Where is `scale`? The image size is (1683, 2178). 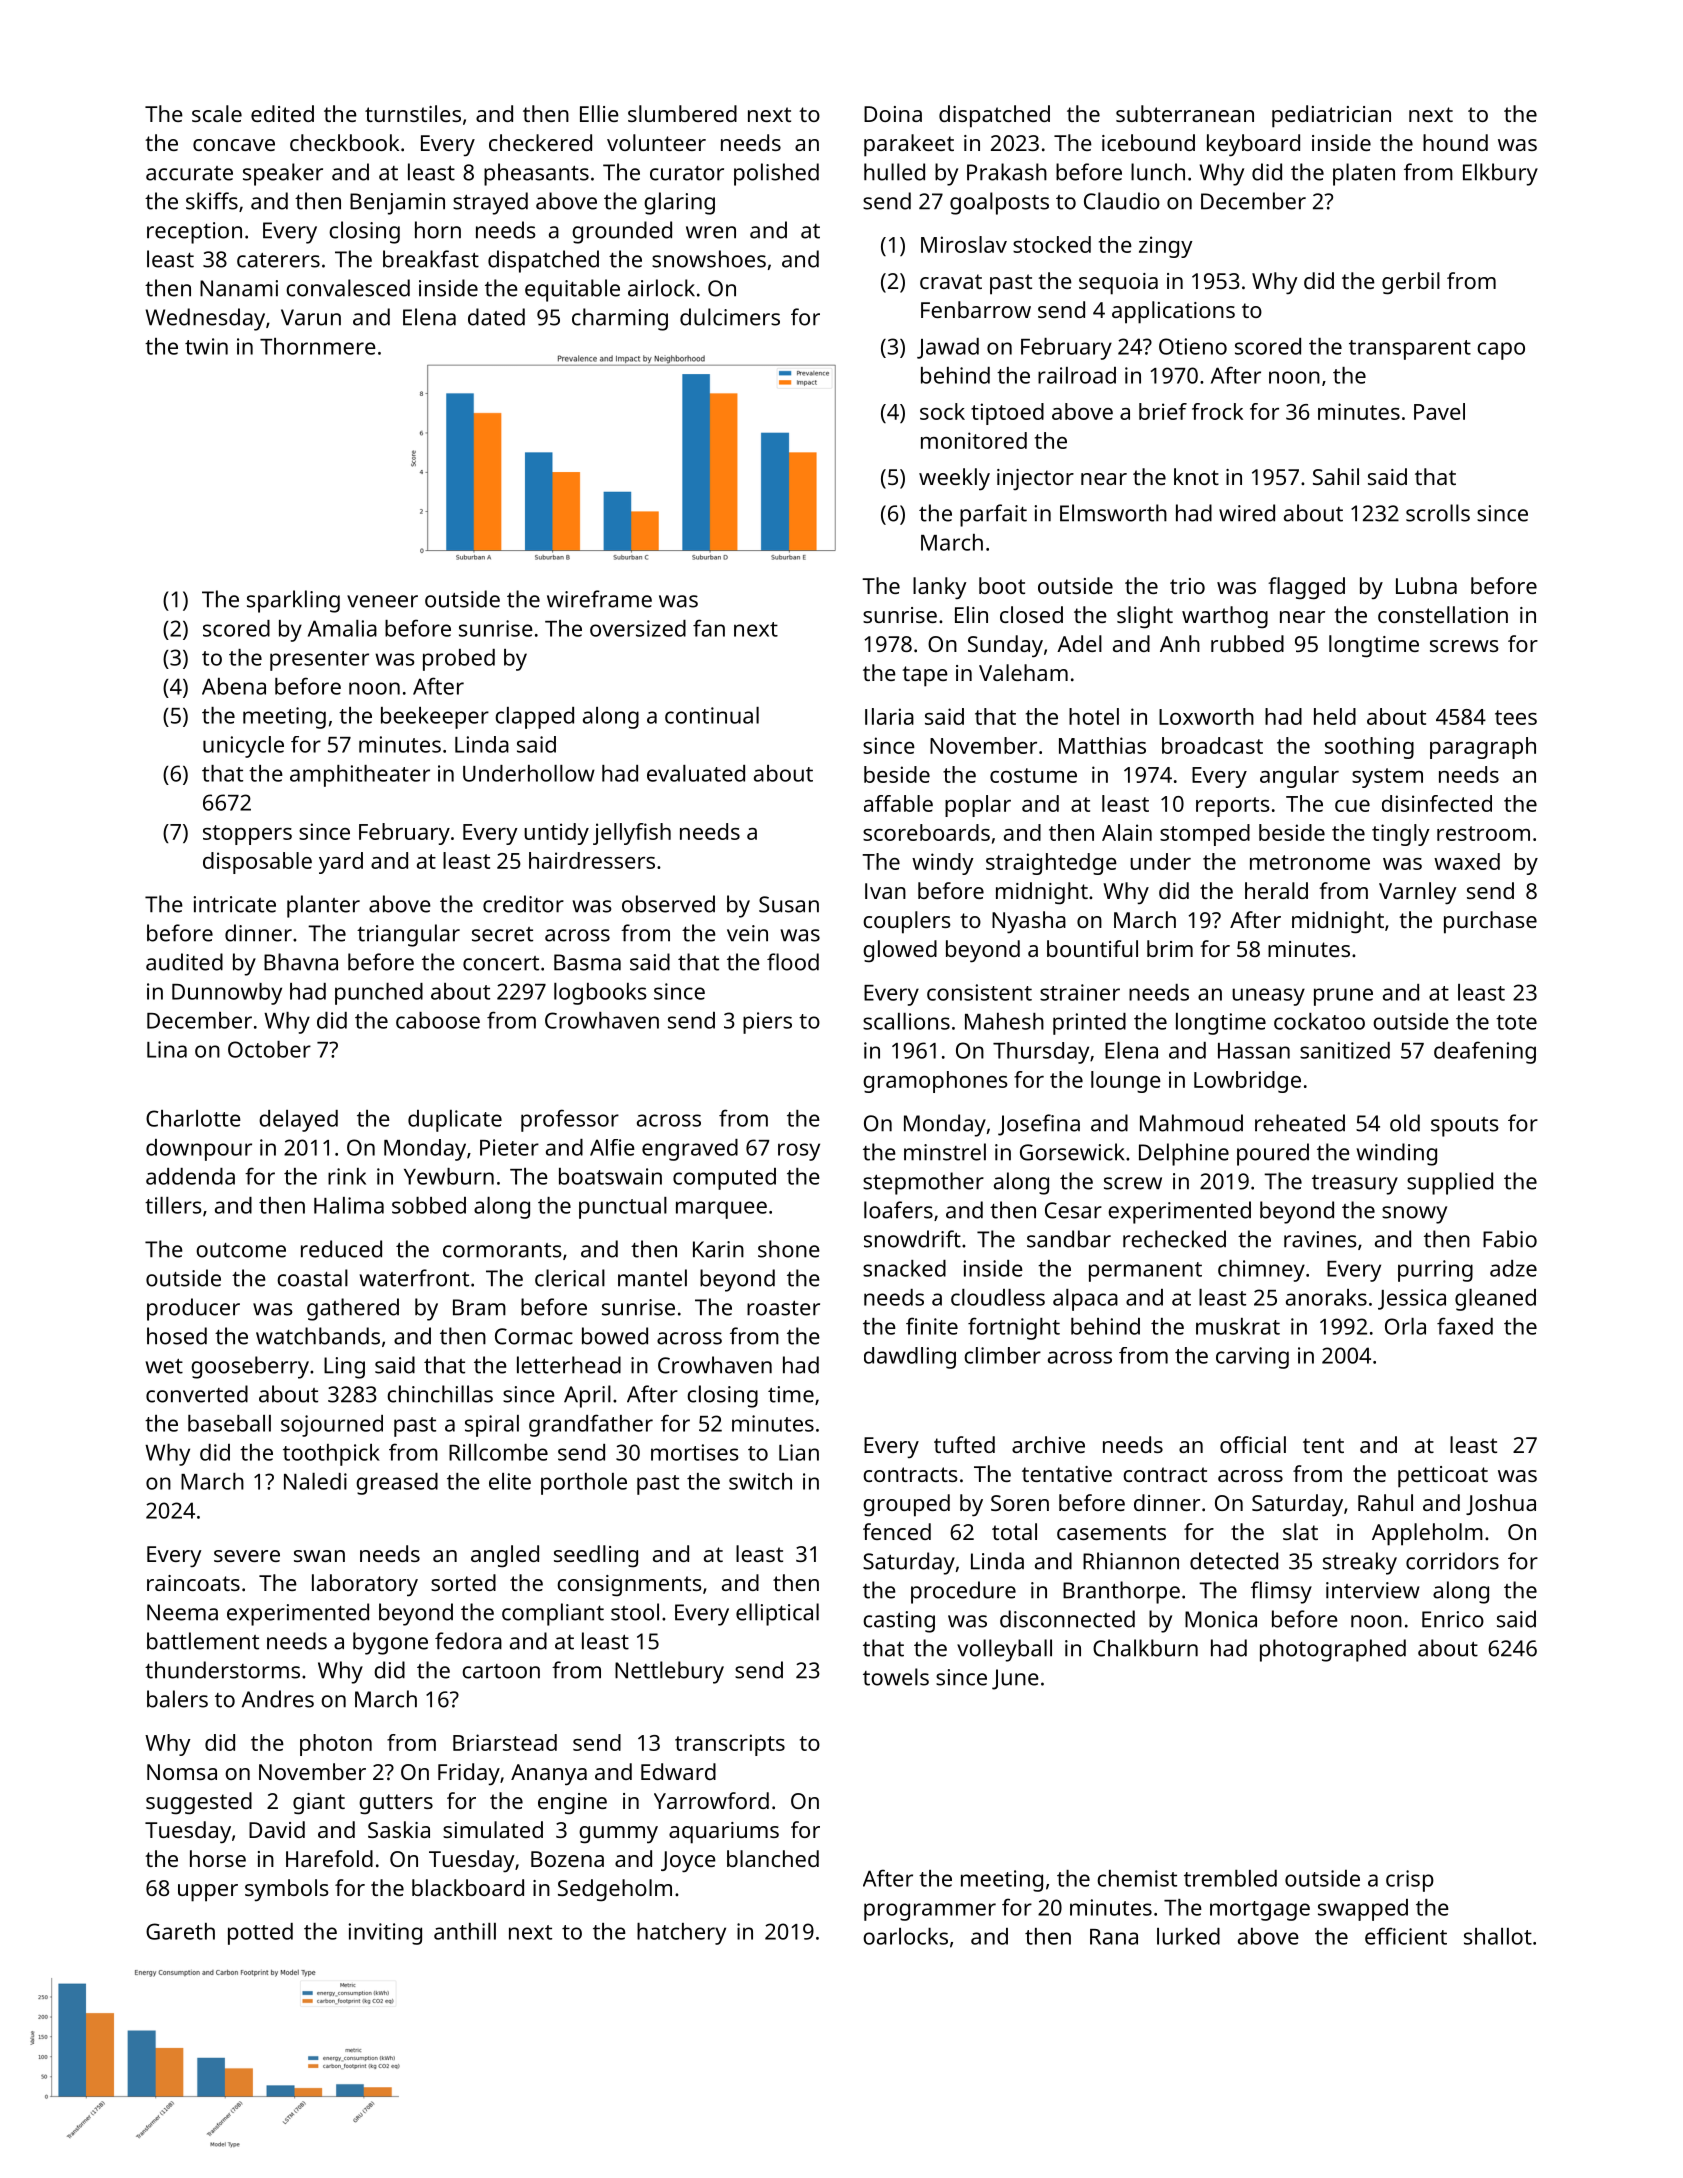
scale is located at coordinates (217, 113).
